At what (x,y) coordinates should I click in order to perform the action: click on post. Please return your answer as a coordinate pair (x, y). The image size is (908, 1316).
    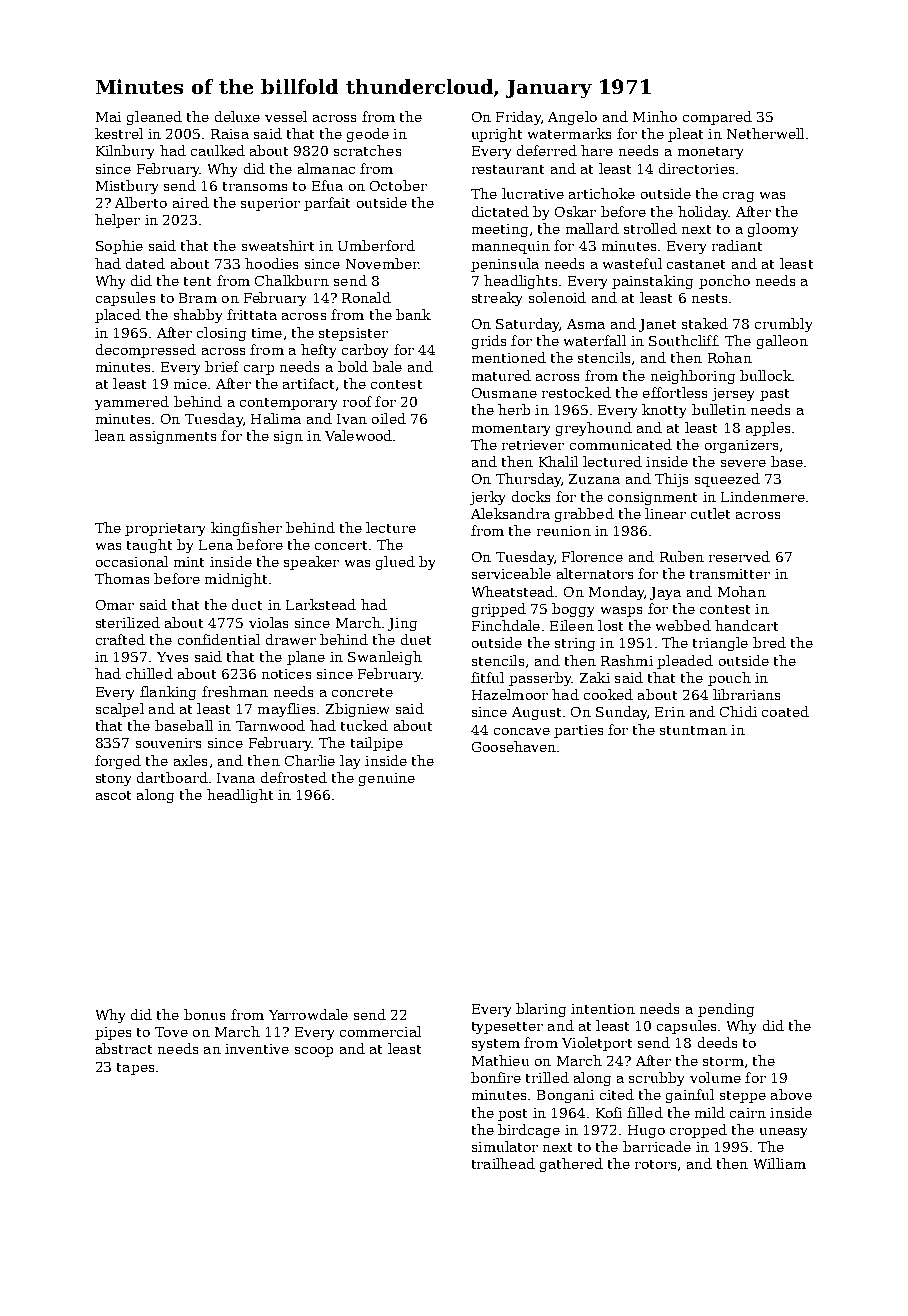
    Looking at the image, I should click on (512, 1115).
